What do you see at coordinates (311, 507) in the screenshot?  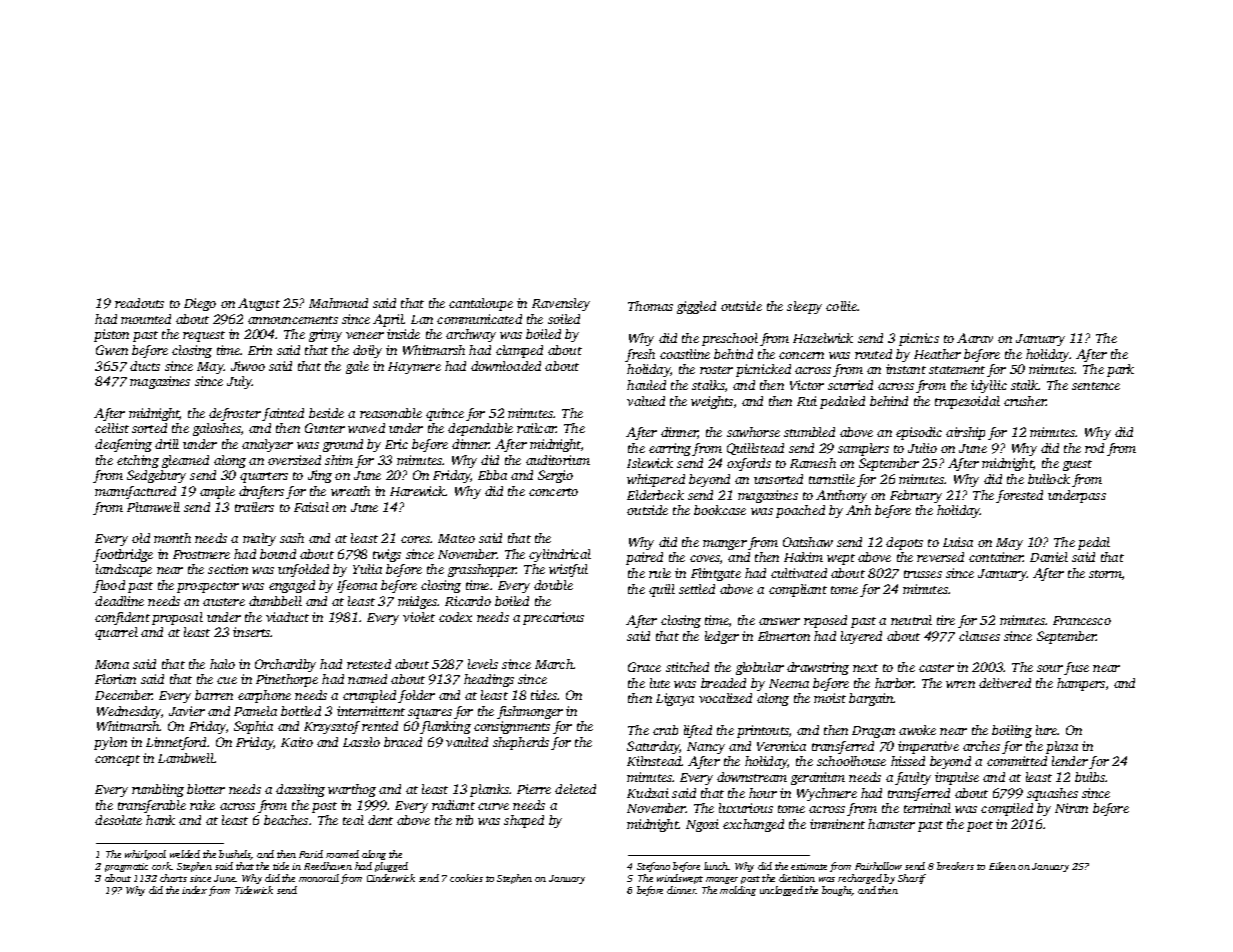 I see `Faisal` at bounding box center [311, 507].
